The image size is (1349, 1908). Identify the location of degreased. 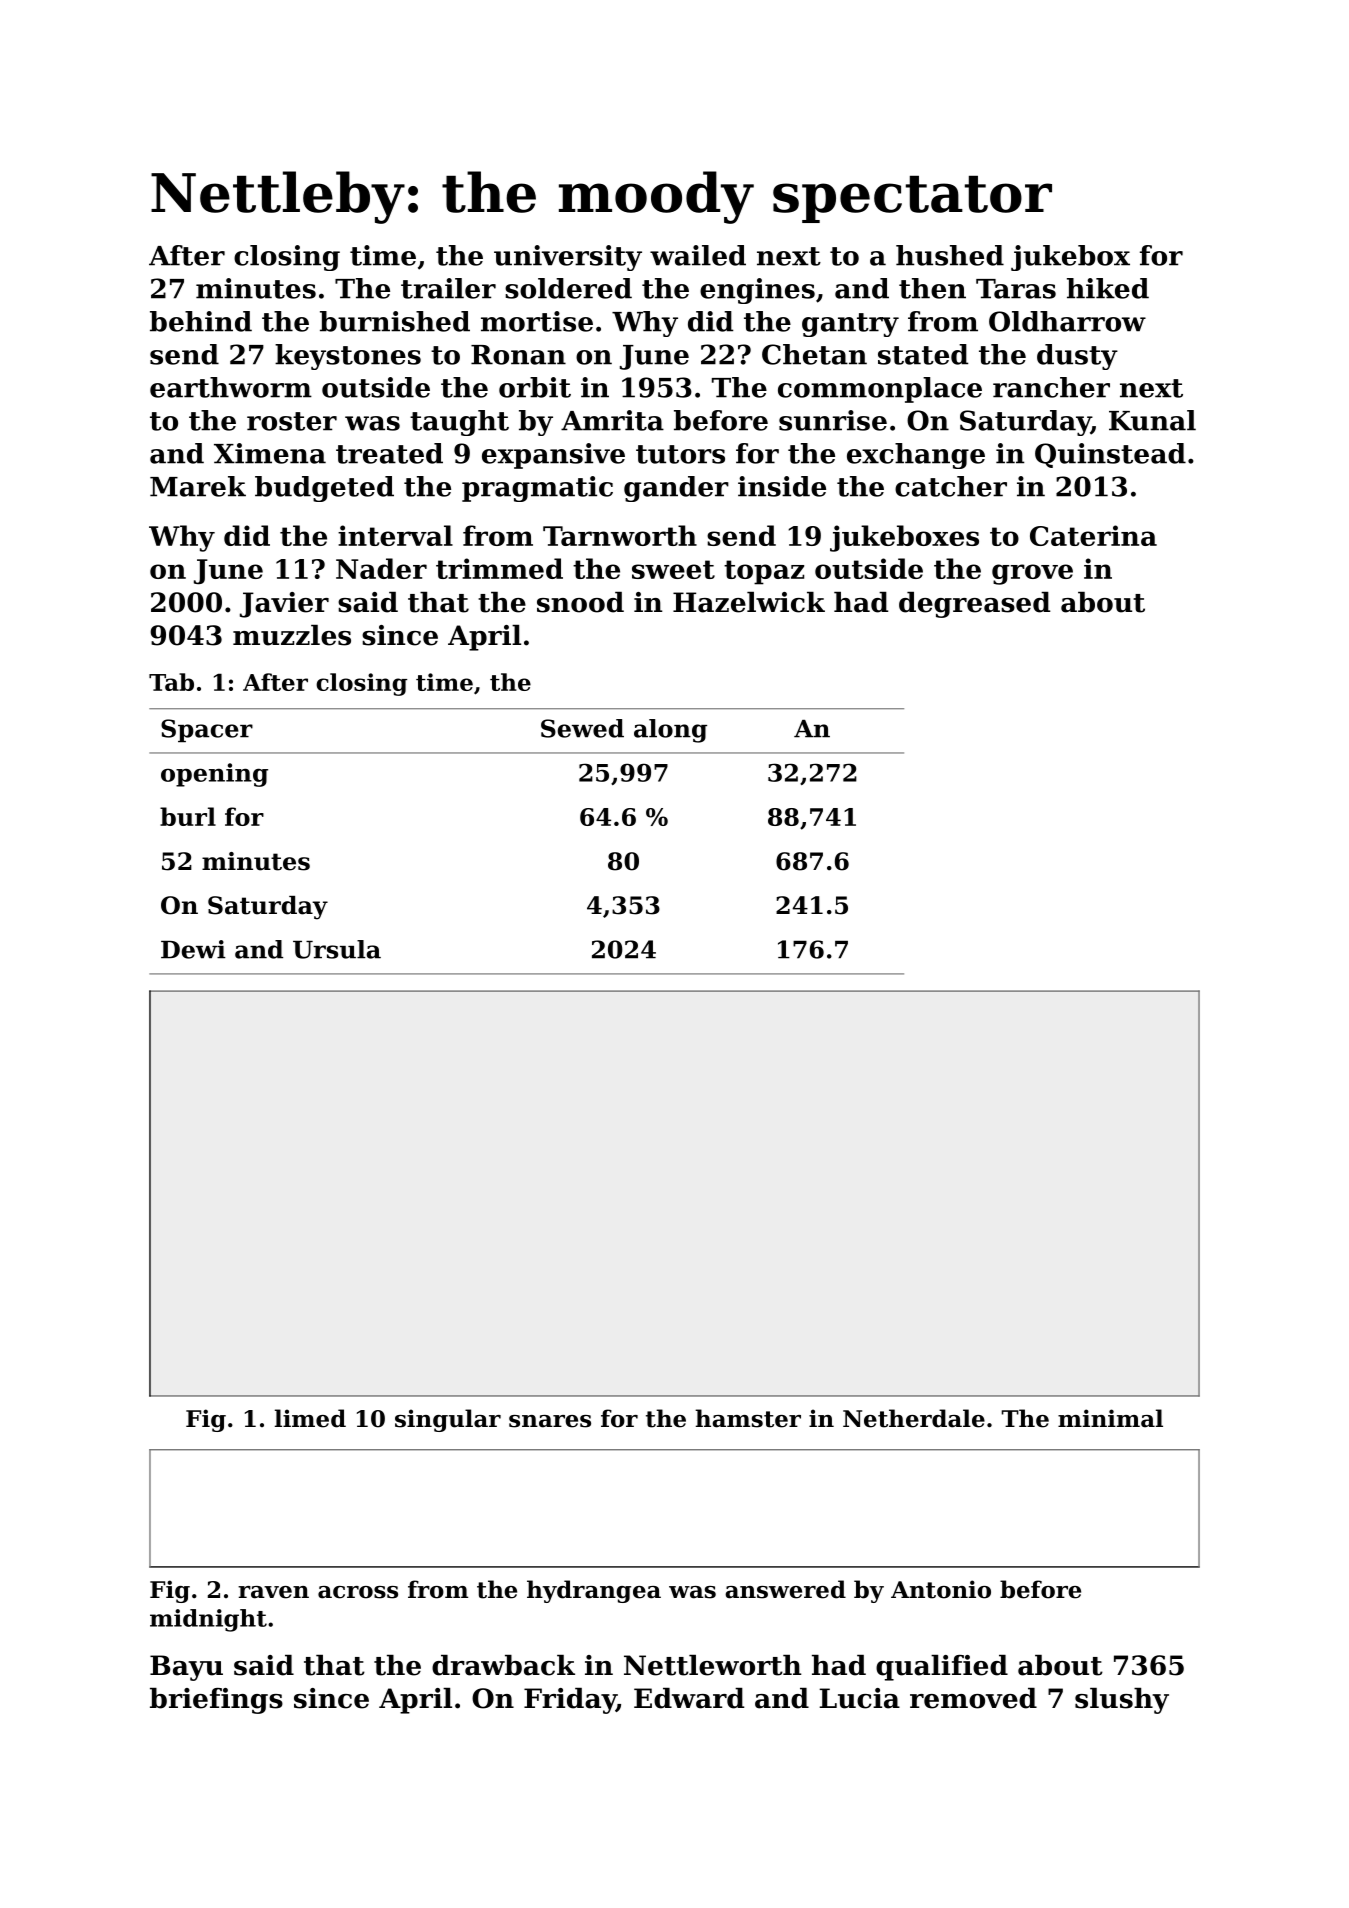
(975, 605).
